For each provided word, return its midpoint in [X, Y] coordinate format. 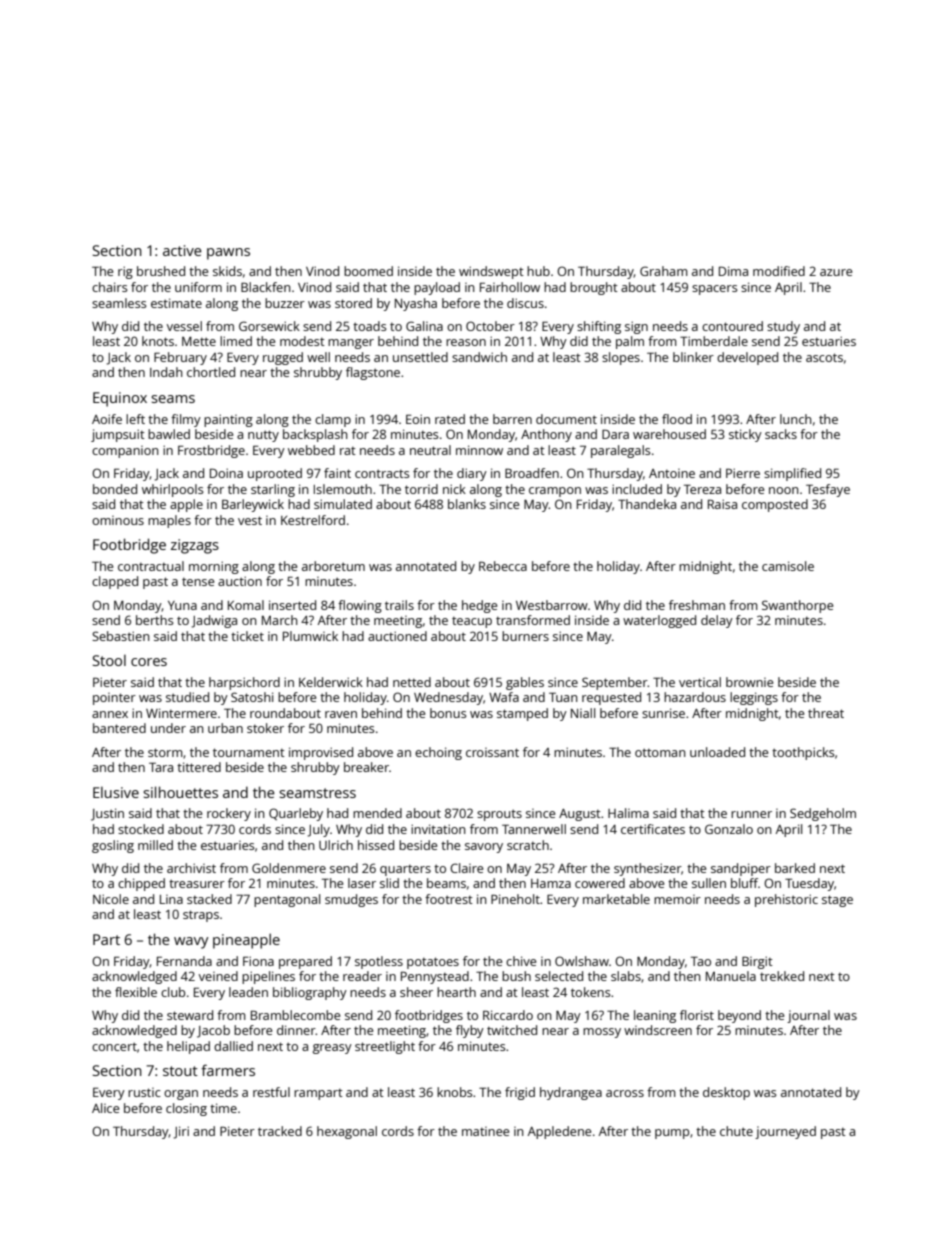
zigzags [195, 546]
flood [677, 419]
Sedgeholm [823, 814]
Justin [107, 814]
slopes [621, 358]
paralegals [621, 451]
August [580, 815]
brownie [749, 682]
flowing [360, 606]
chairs [110, 287]
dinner [296, 1030]
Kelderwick [331, 682]
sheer [416, 992]
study [783, 327]
